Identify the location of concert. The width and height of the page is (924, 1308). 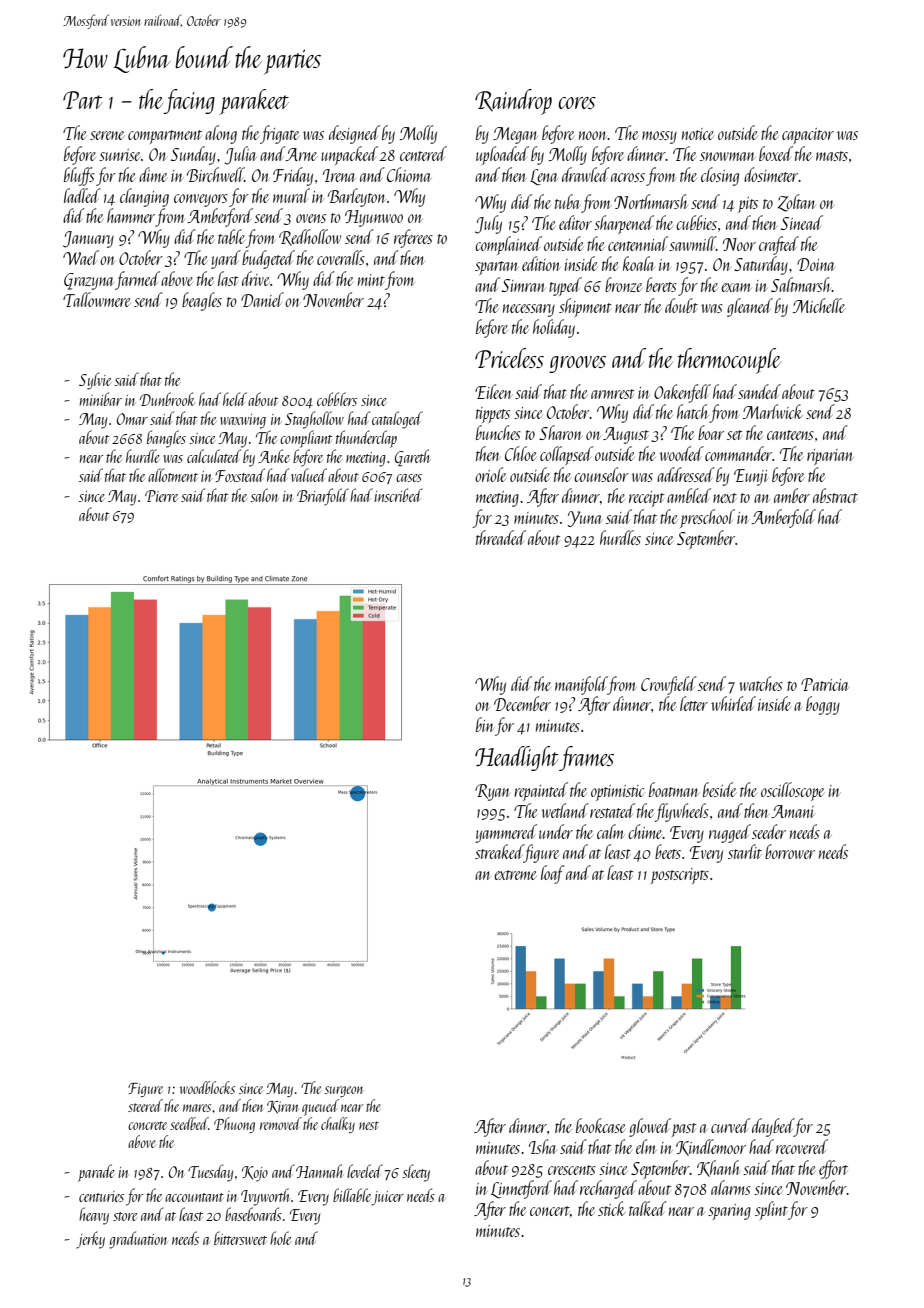
(550, 1211).
